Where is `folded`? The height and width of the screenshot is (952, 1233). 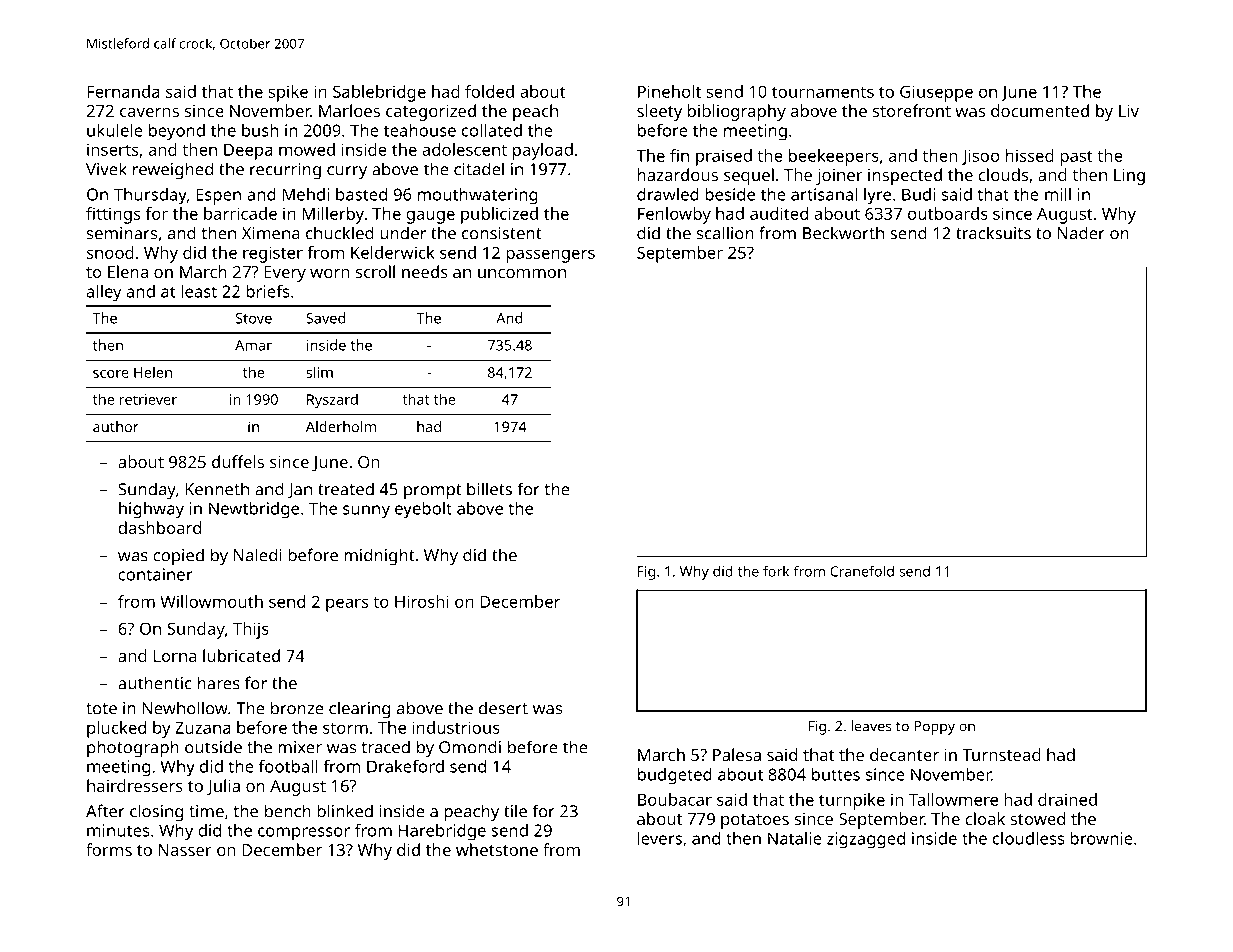
folded is located at coordinates (489, 91).
